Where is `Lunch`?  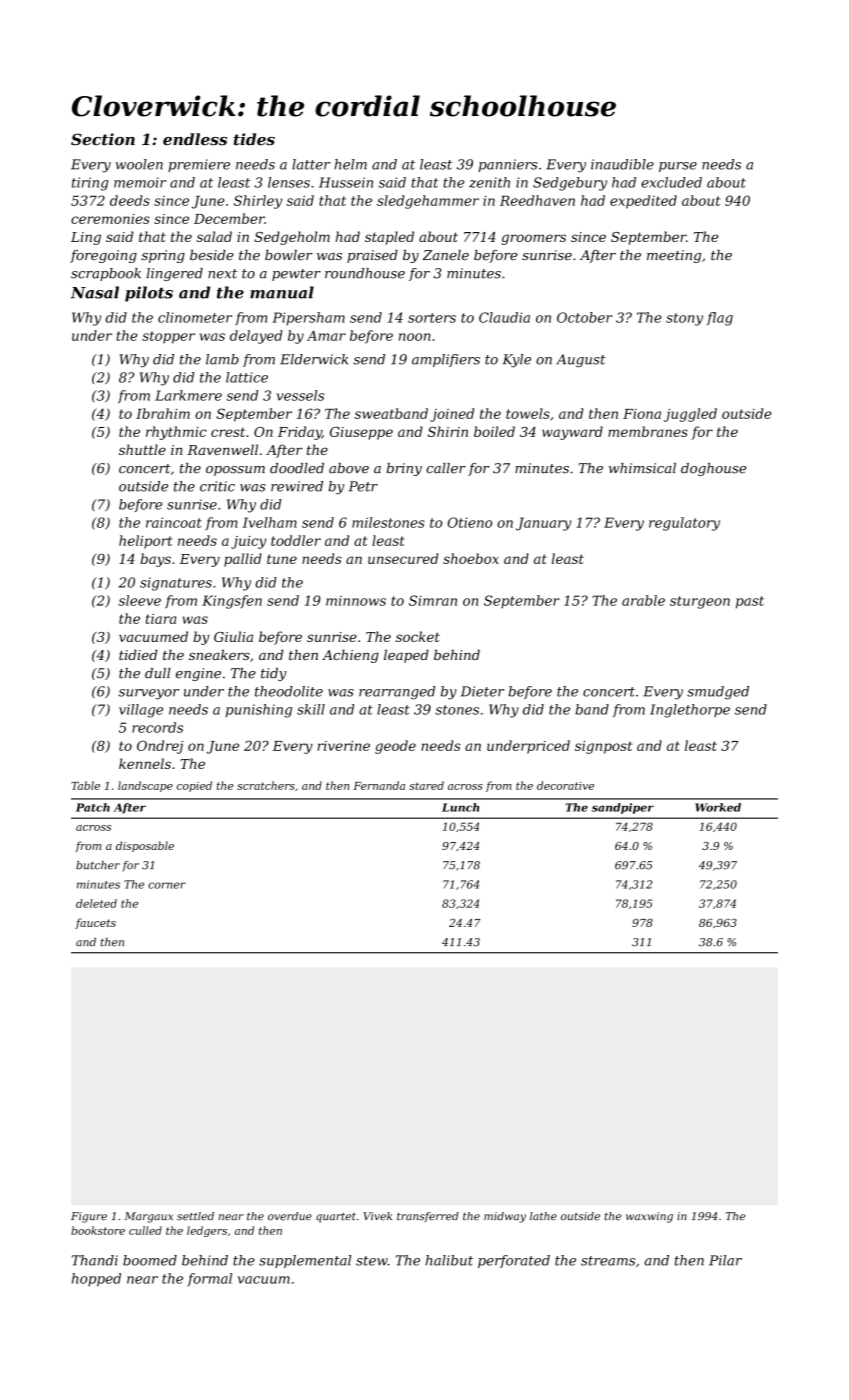
Lunch is located at coordinates (460, 807).
